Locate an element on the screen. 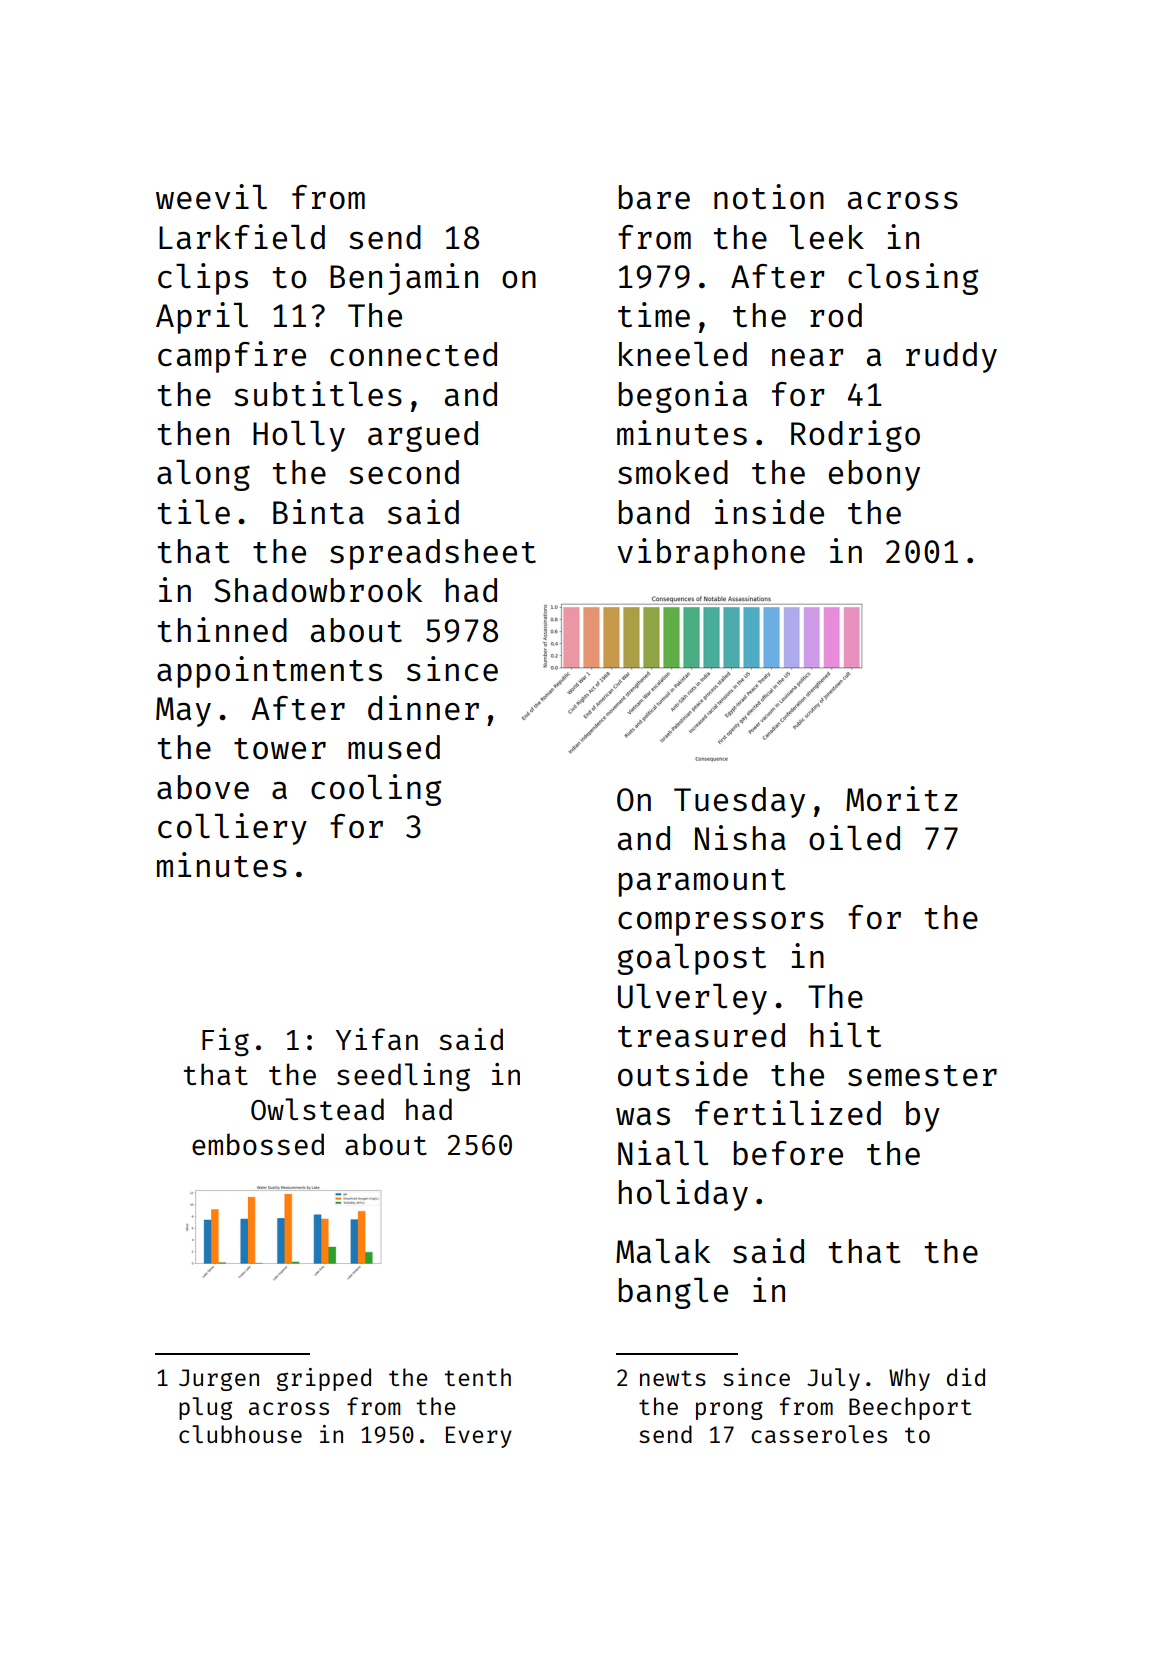 This screenshot has width=1165, height=1654. weevil is located at coordinates (211, 197).
